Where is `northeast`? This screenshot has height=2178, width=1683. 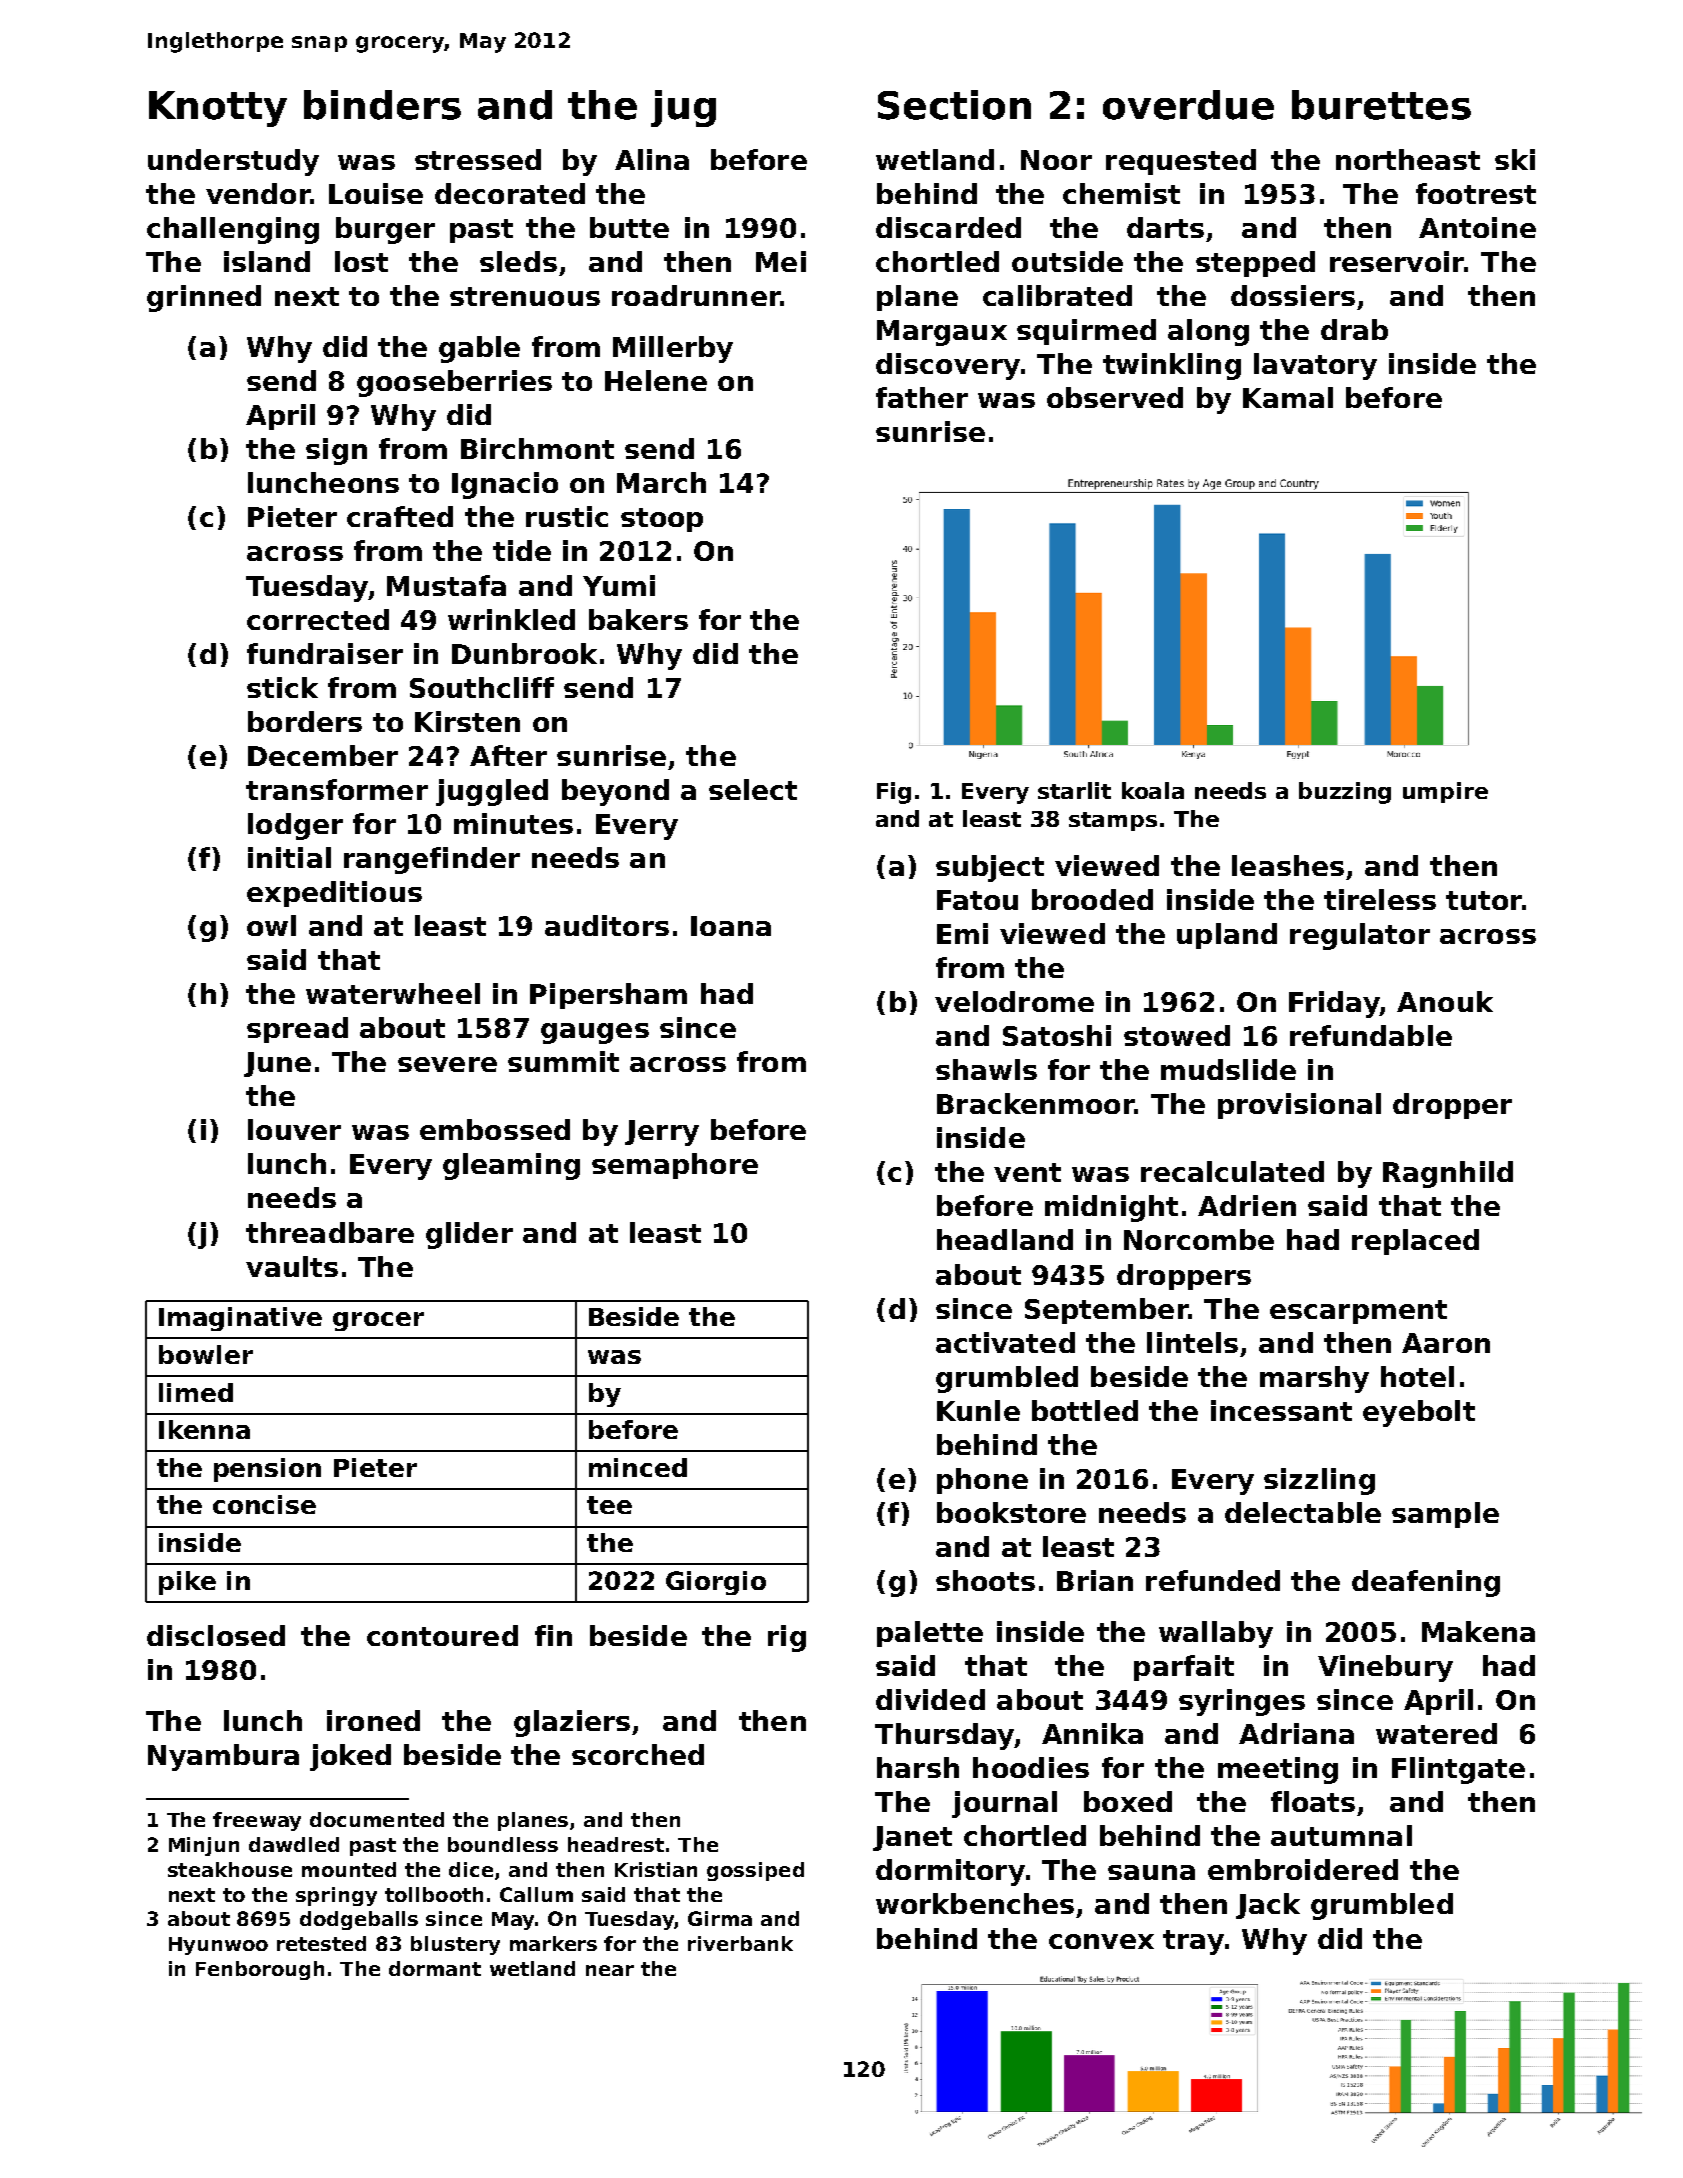 northeast is located at coordinates (1408, 159).
